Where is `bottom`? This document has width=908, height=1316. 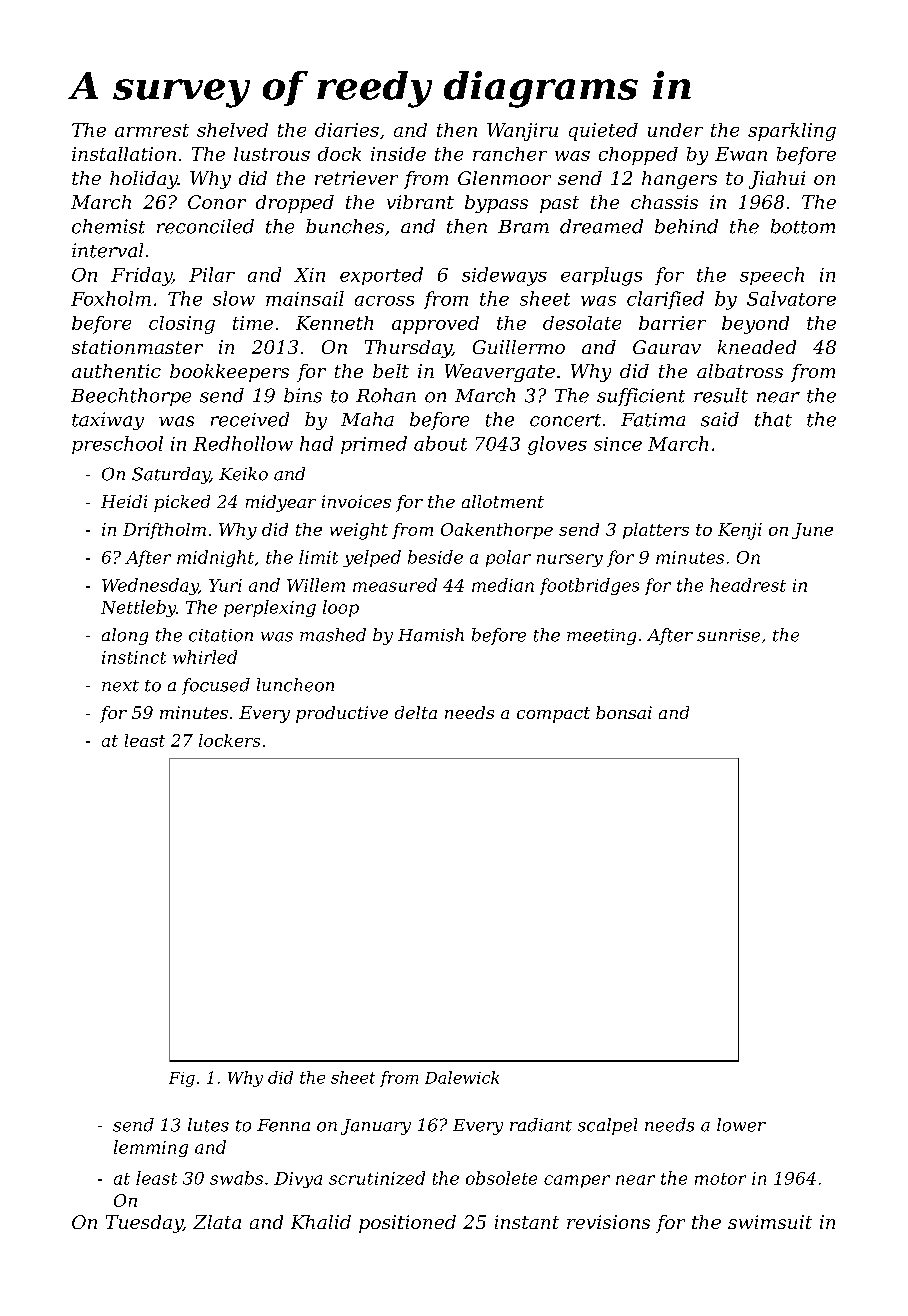
bottom is located at coordinates (803, 226).
